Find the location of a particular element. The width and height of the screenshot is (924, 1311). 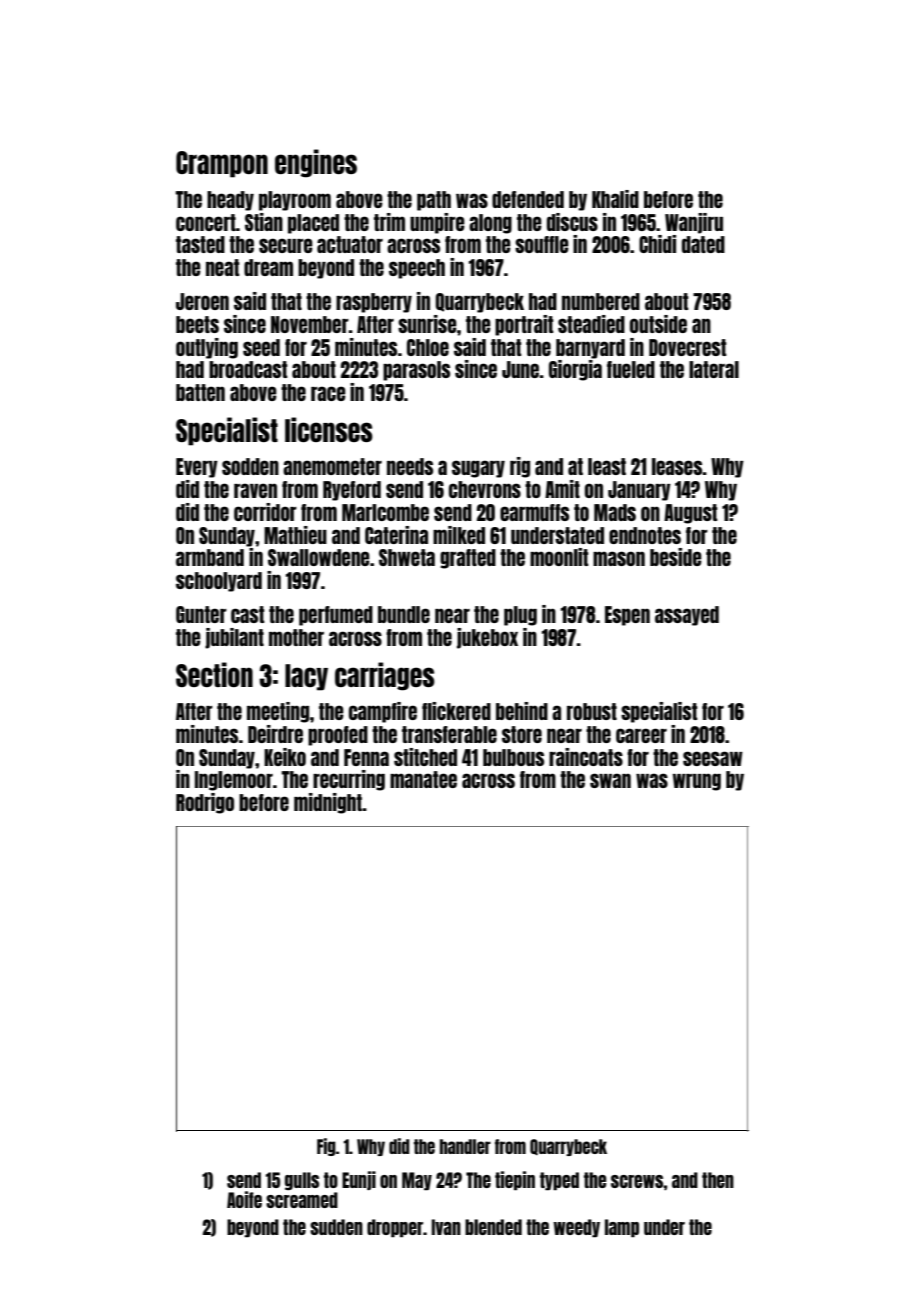

lateral is located at coordinates (714, 369).
